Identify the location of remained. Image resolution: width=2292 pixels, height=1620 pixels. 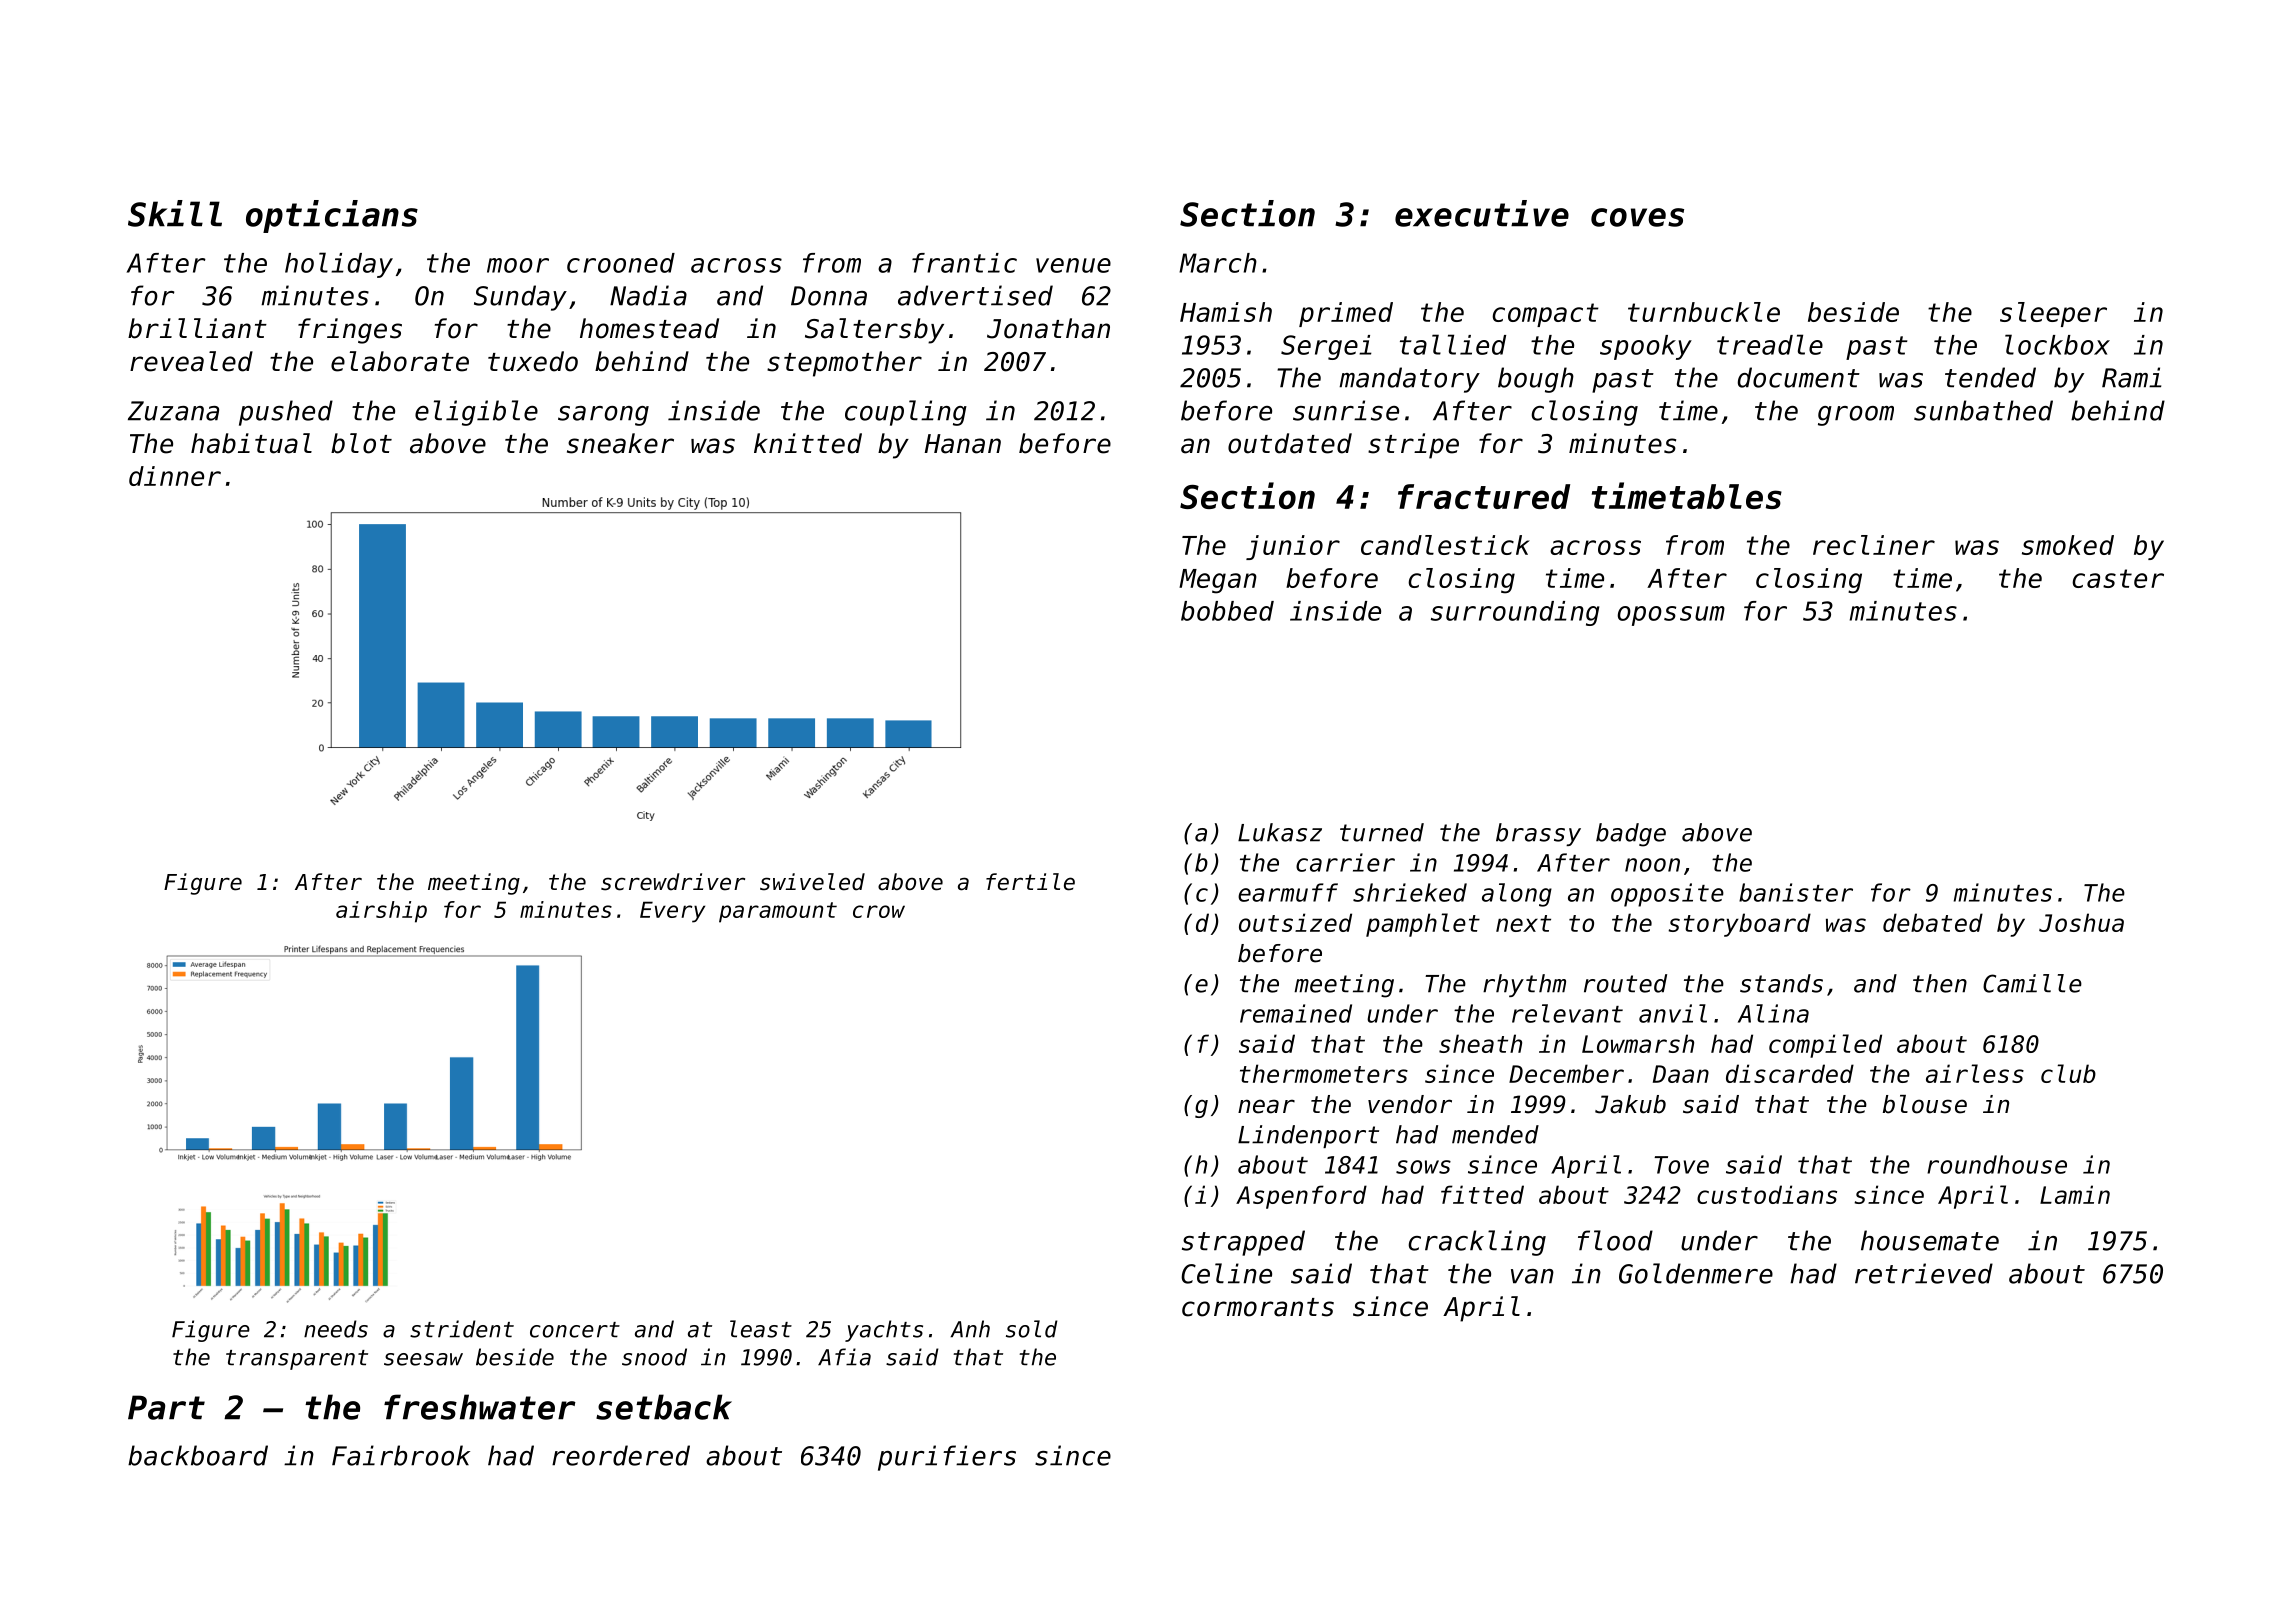
(1296, 1013).
